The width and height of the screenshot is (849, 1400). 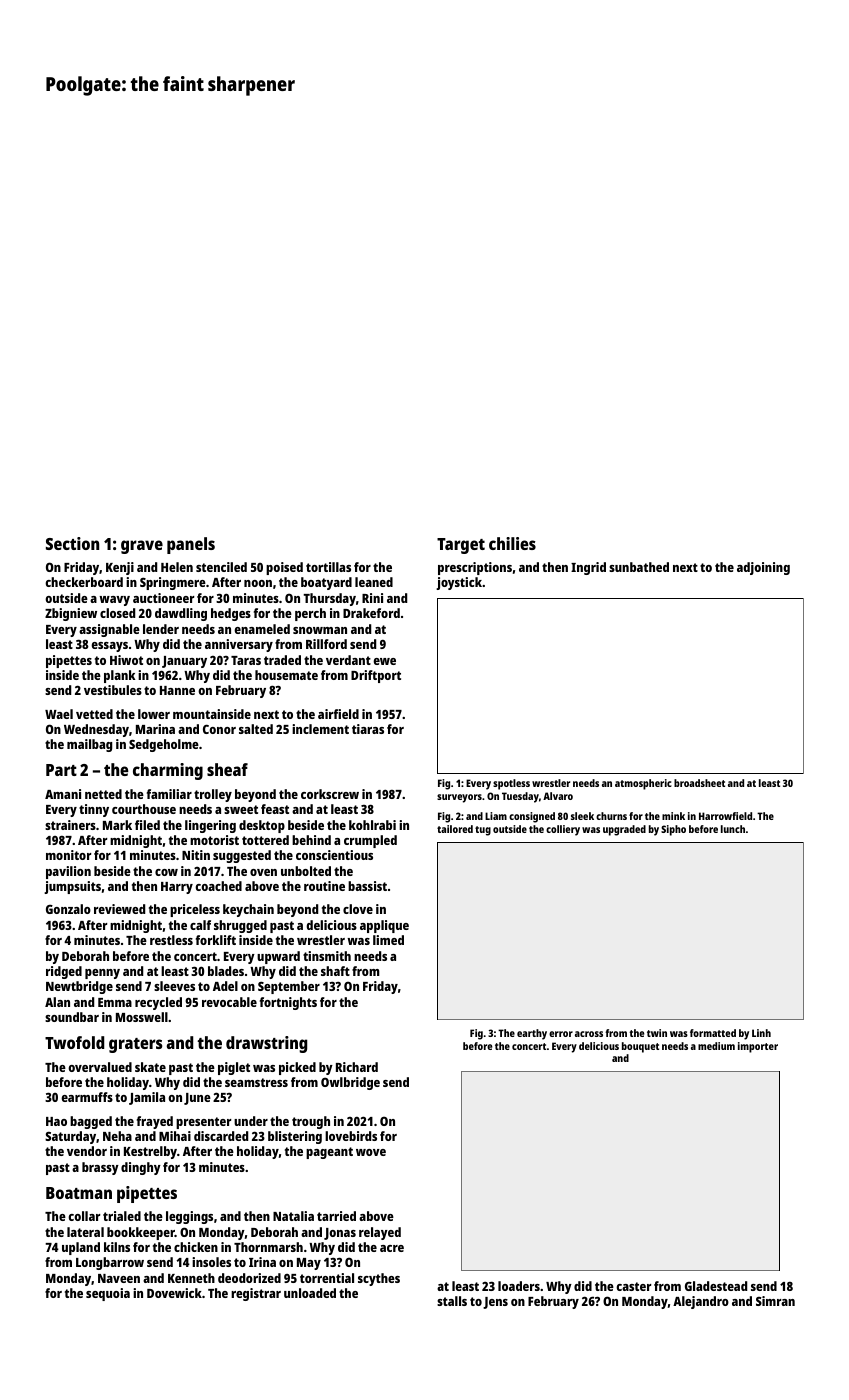 I want to click on jumpsuits, so click(x=72, y=887).
